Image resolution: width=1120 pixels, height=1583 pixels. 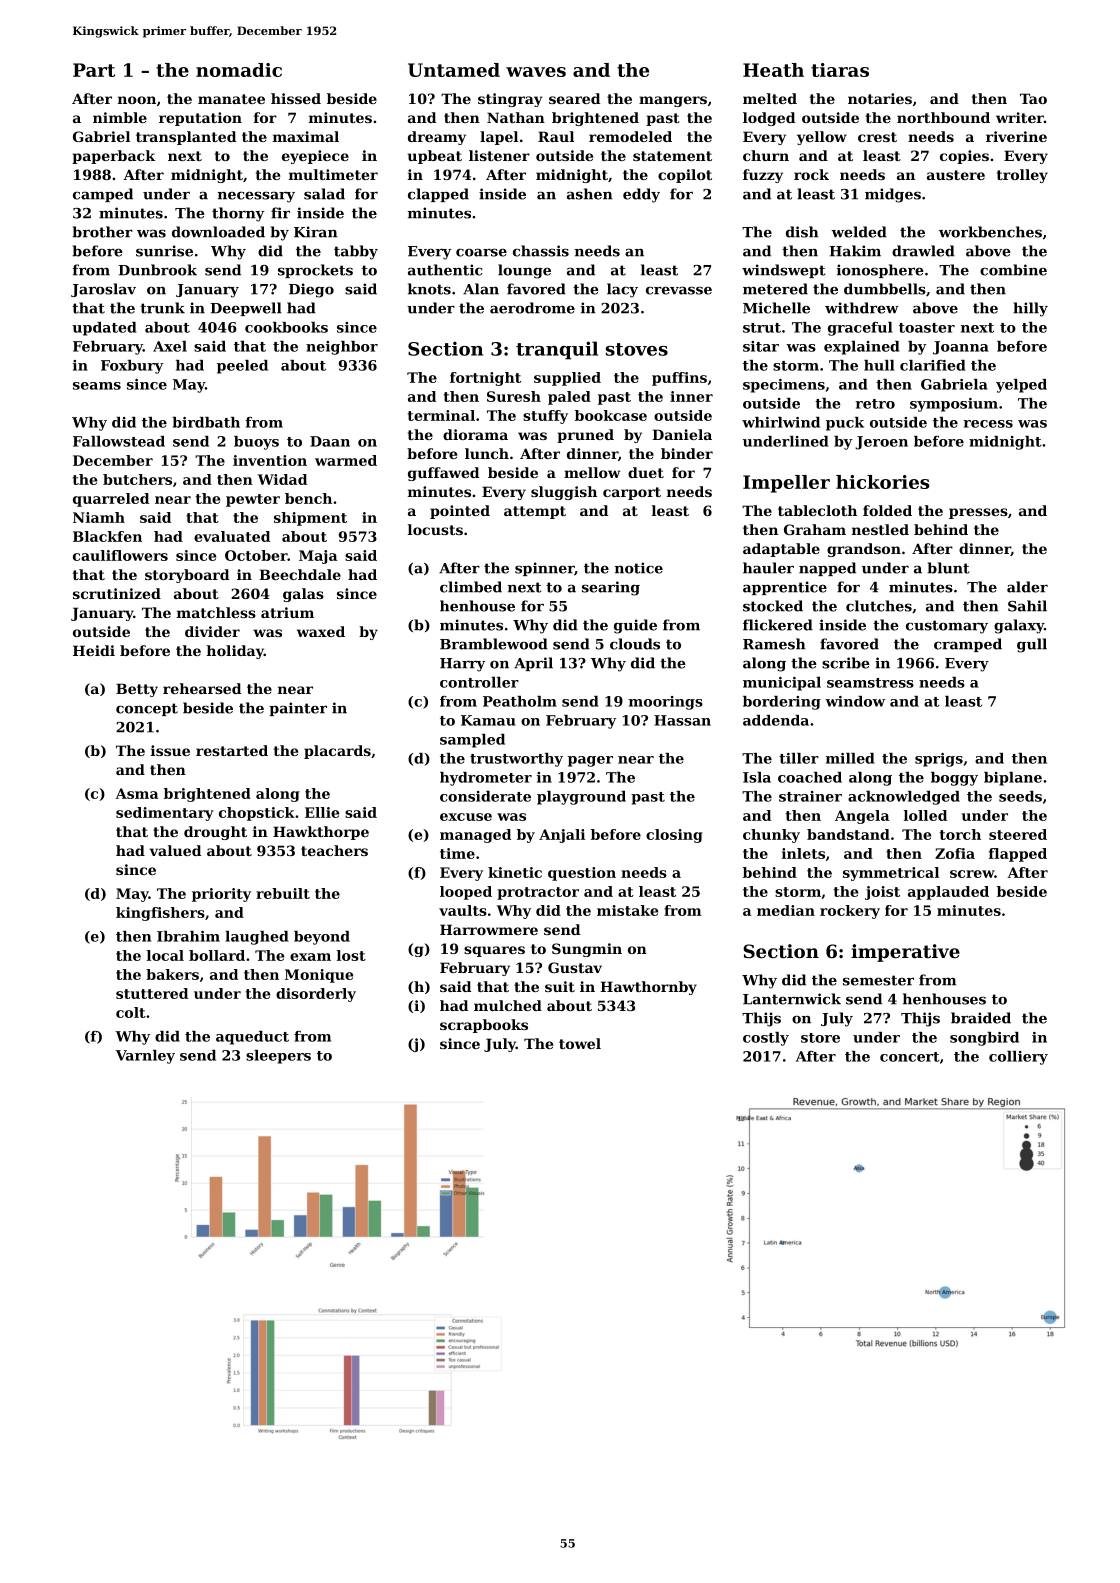 I want to click on towel, so click(x=580, y=1043).
